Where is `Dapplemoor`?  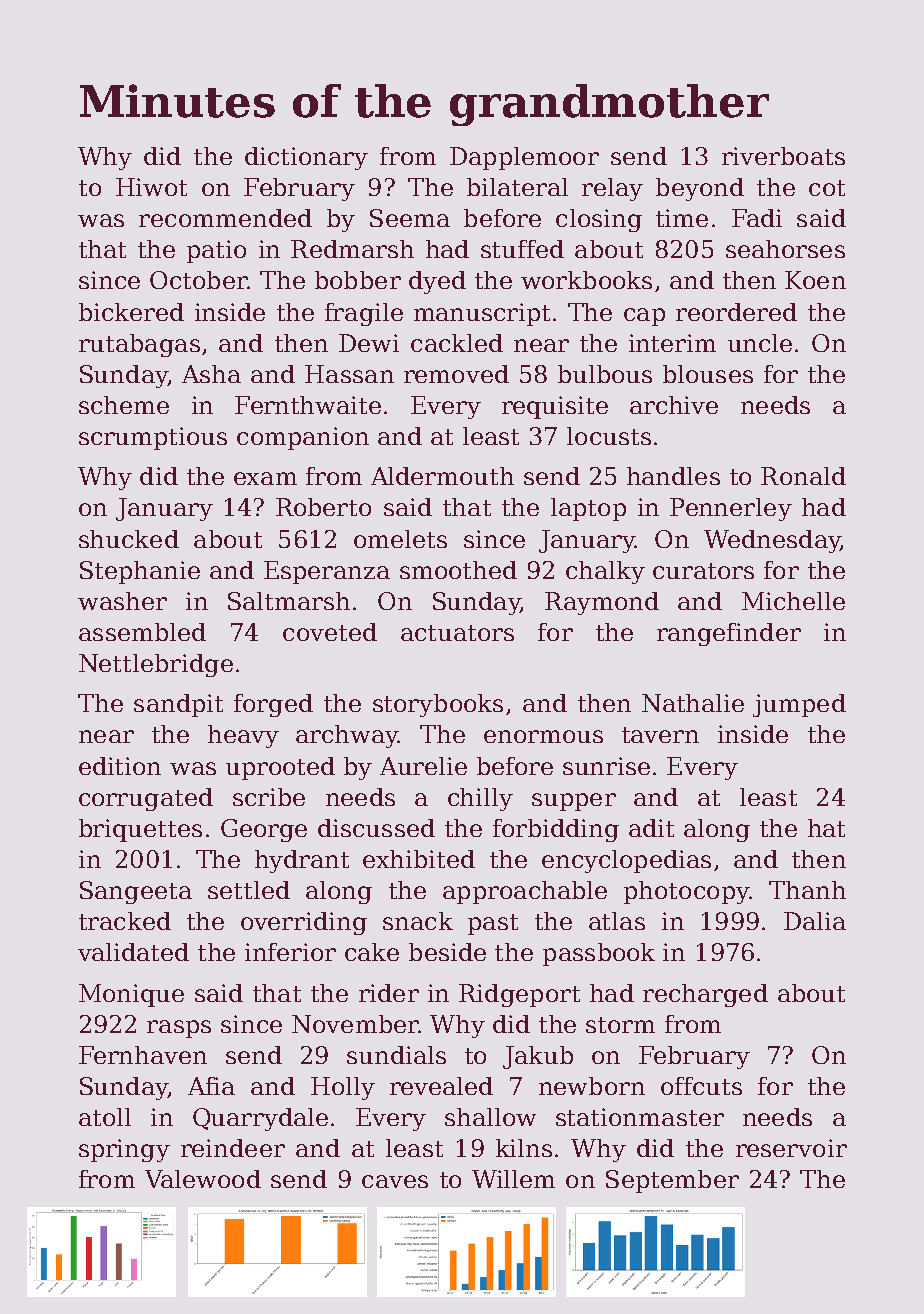
Dapplemoor is located at coordinates (524, 158).
